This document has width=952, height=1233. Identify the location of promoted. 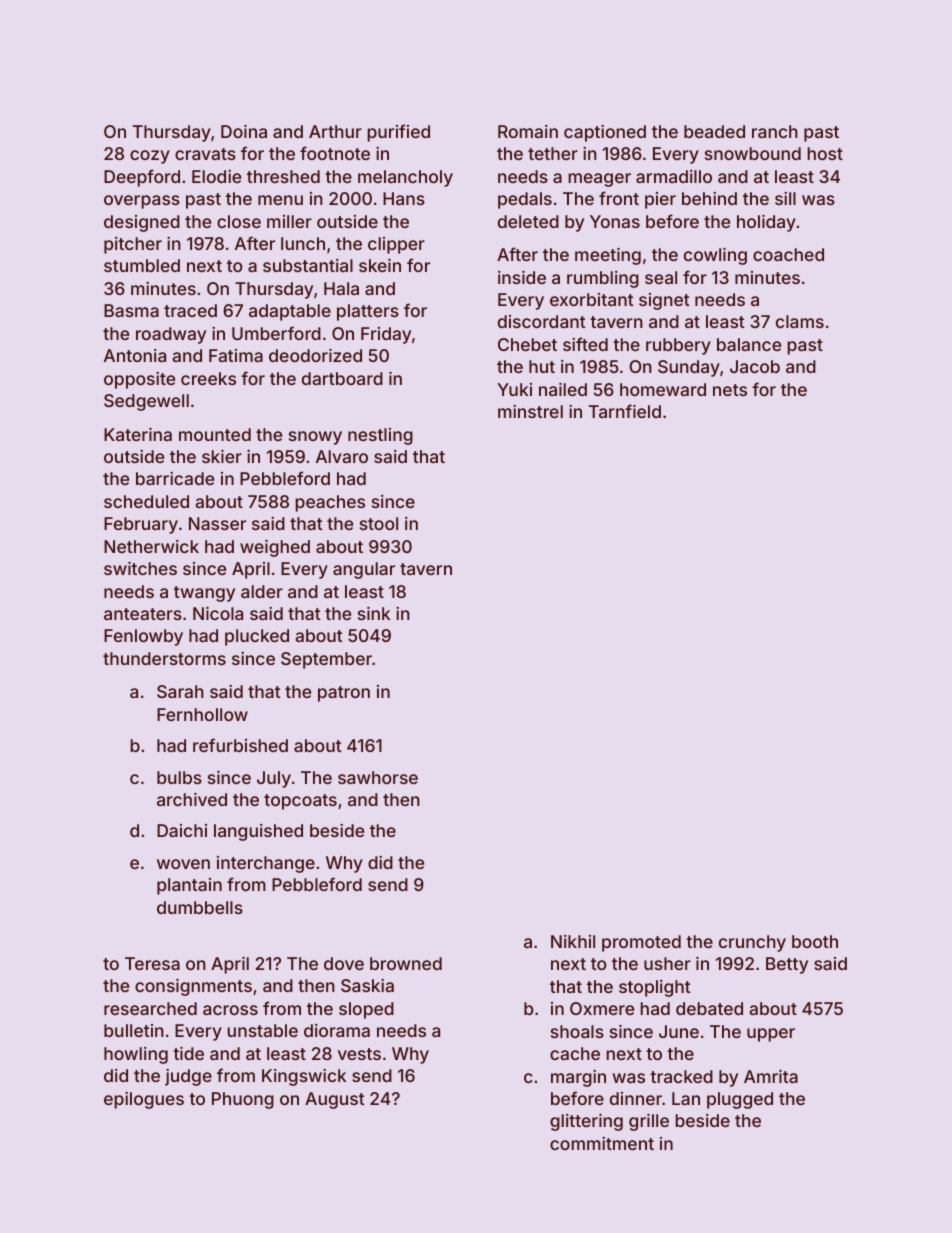
(641, 943).
